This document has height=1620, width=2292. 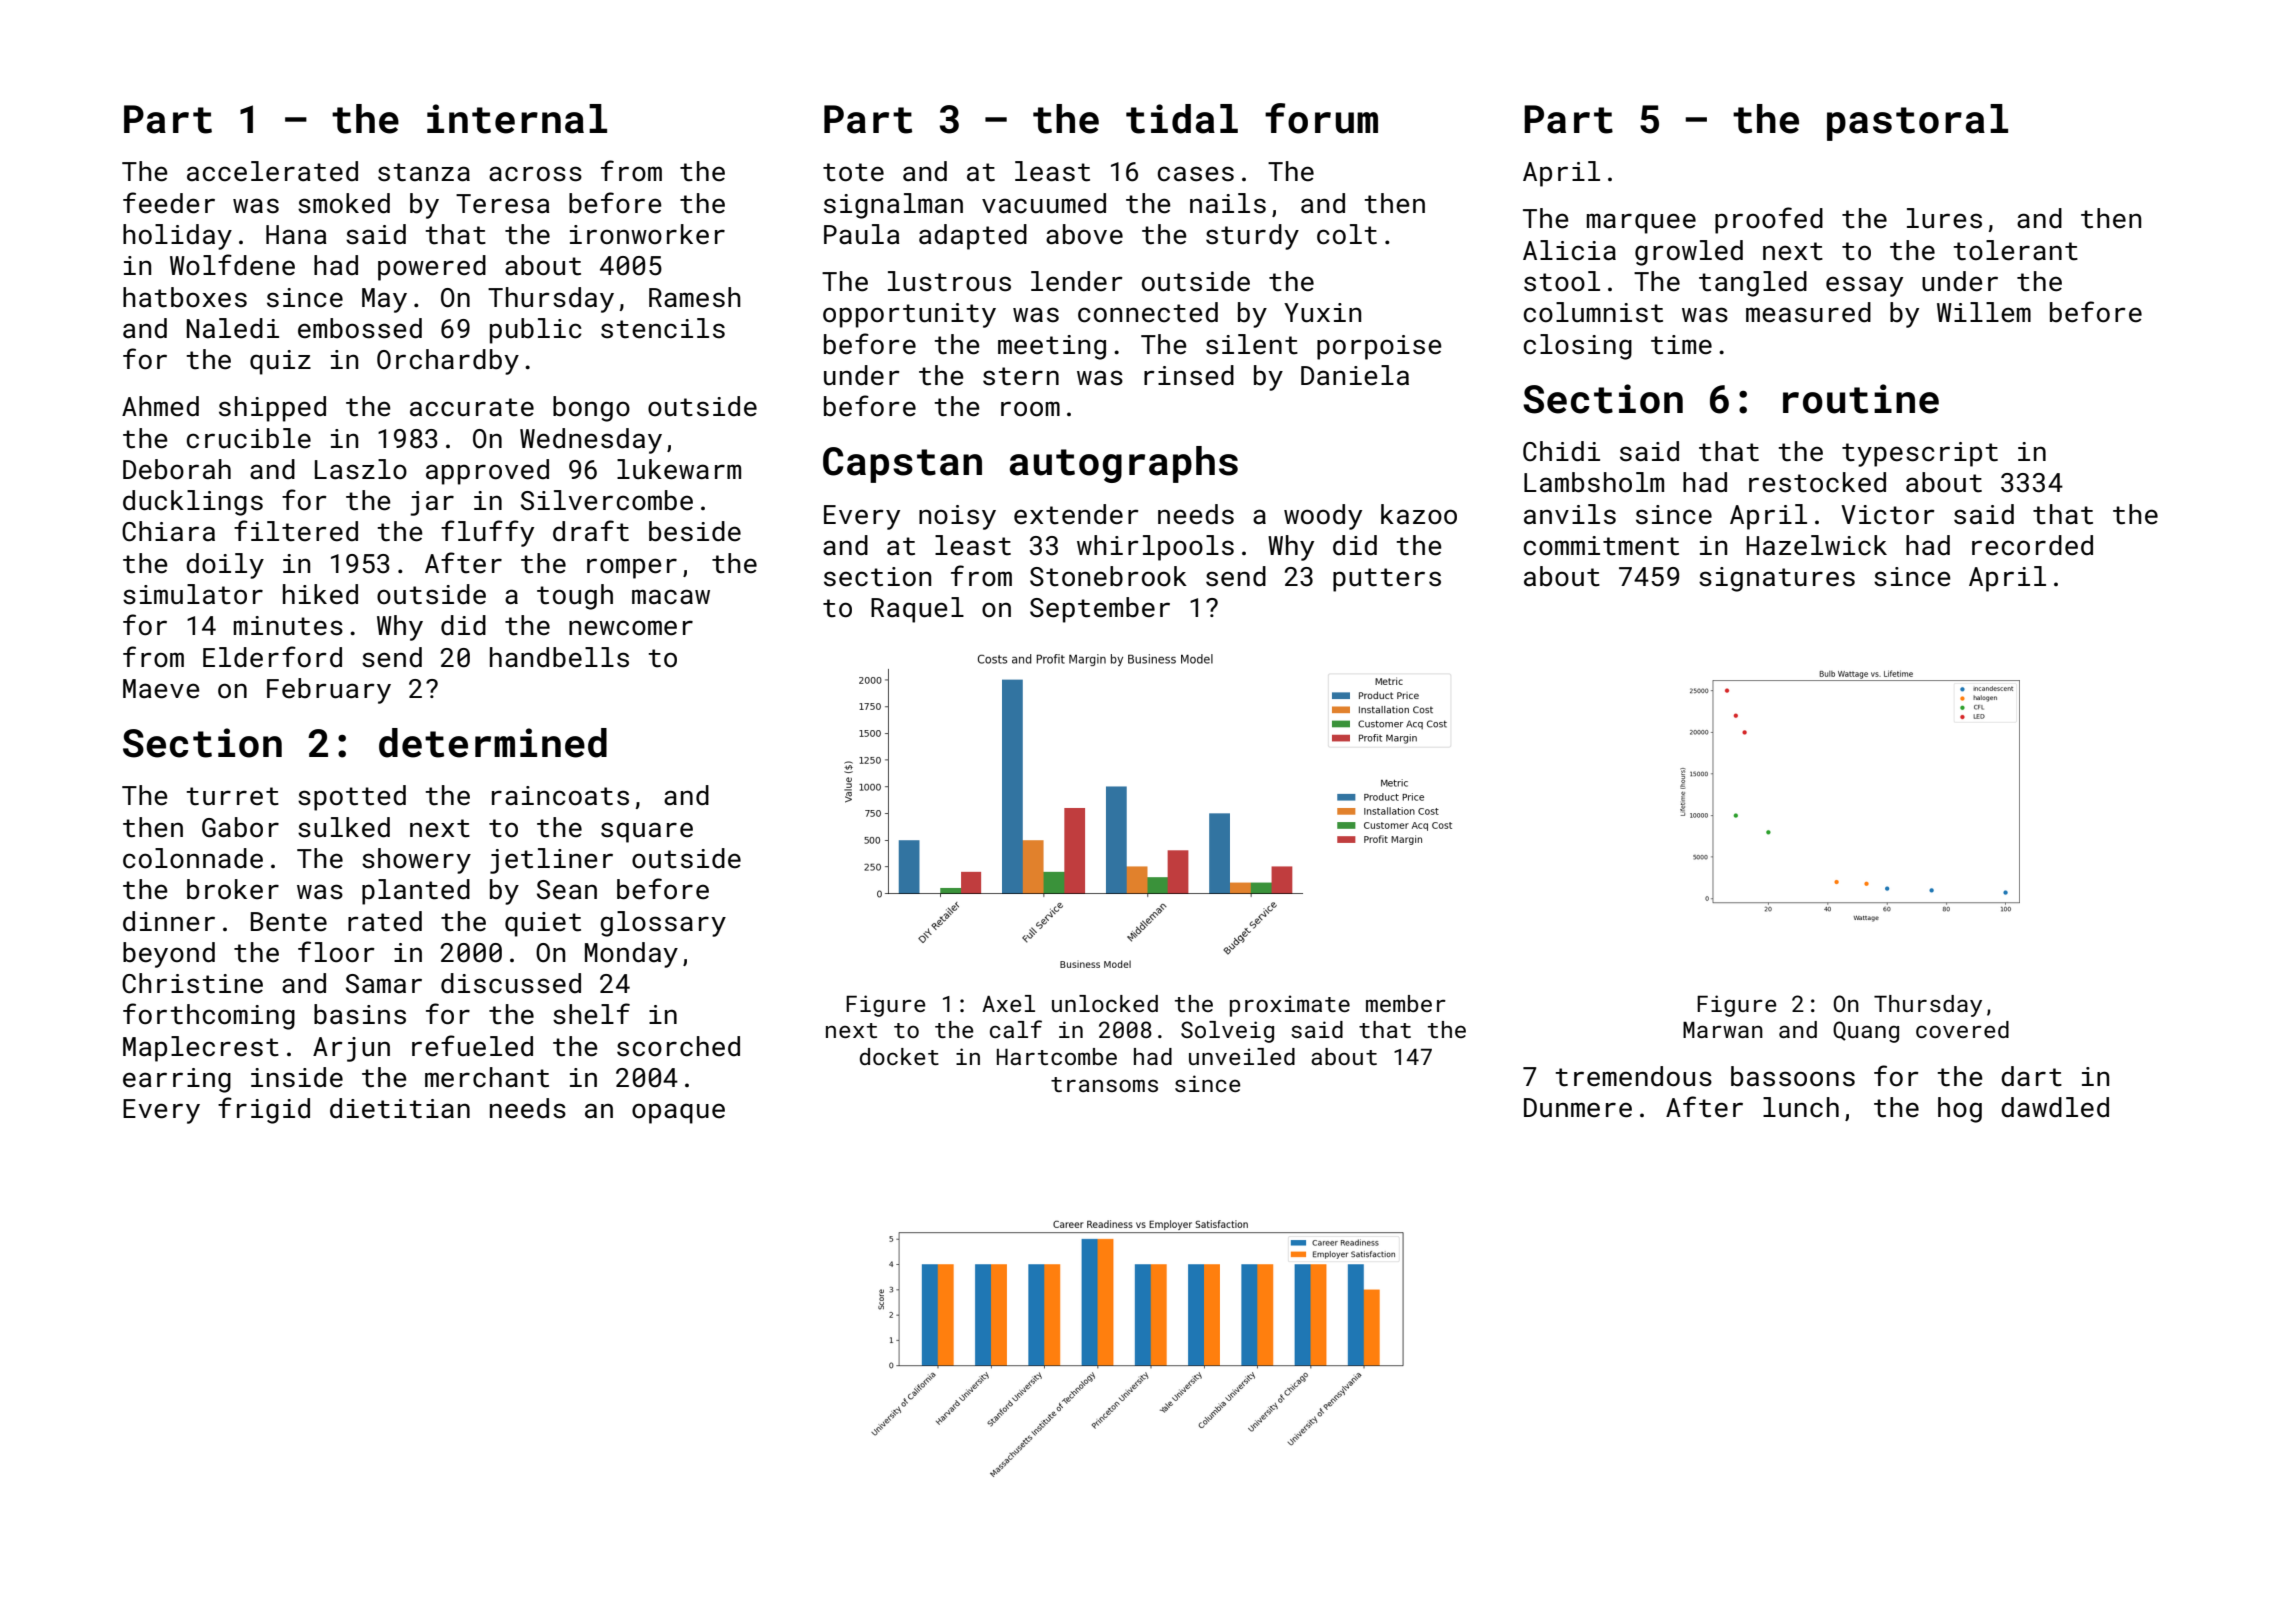 What do you see at coordinates (2015, 250) in the document?
I see `tolerant` at bounding box center [2015, 250].
